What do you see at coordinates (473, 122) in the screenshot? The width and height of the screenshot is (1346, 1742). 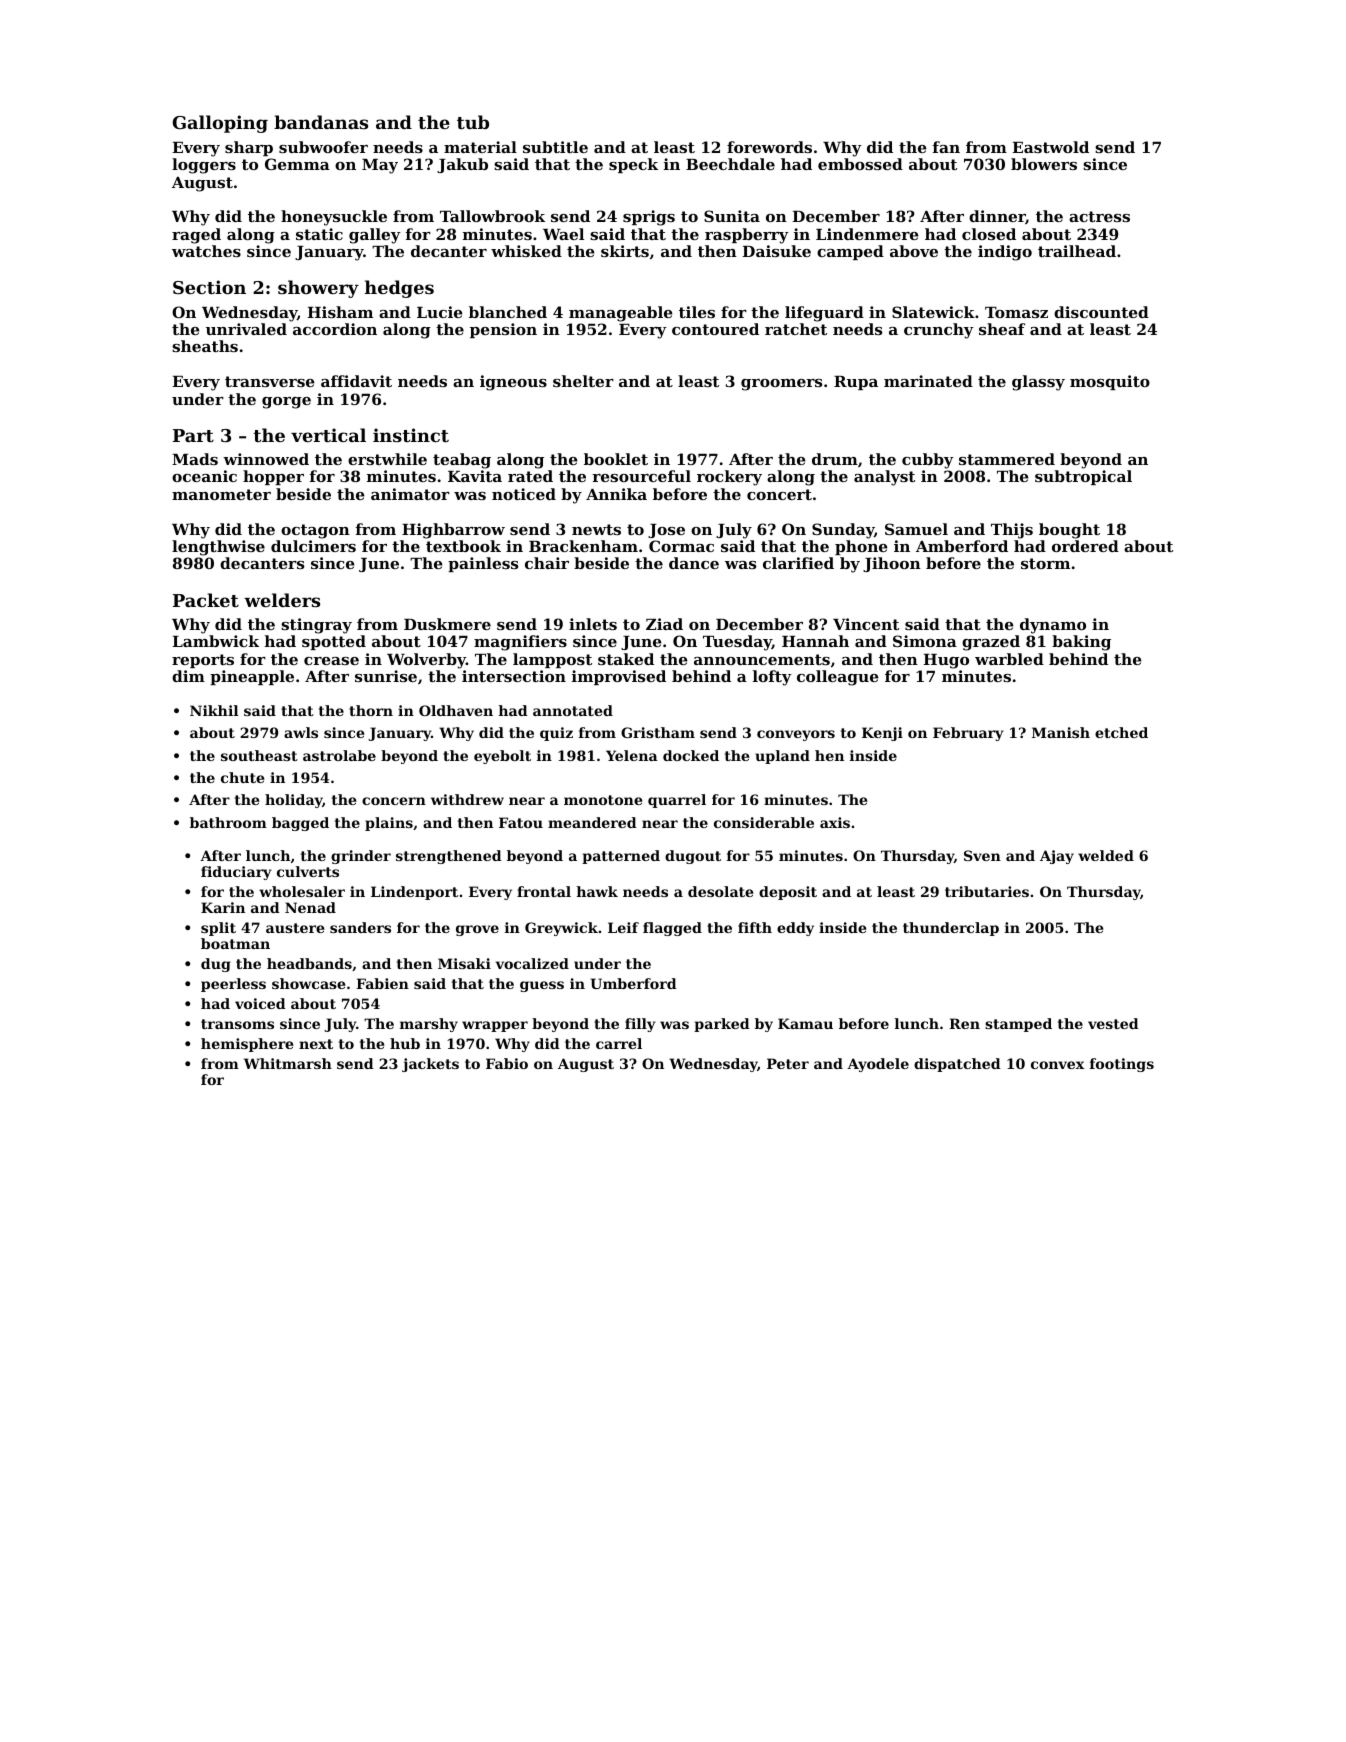 I see `tub` at bounding box center [473, 122].
